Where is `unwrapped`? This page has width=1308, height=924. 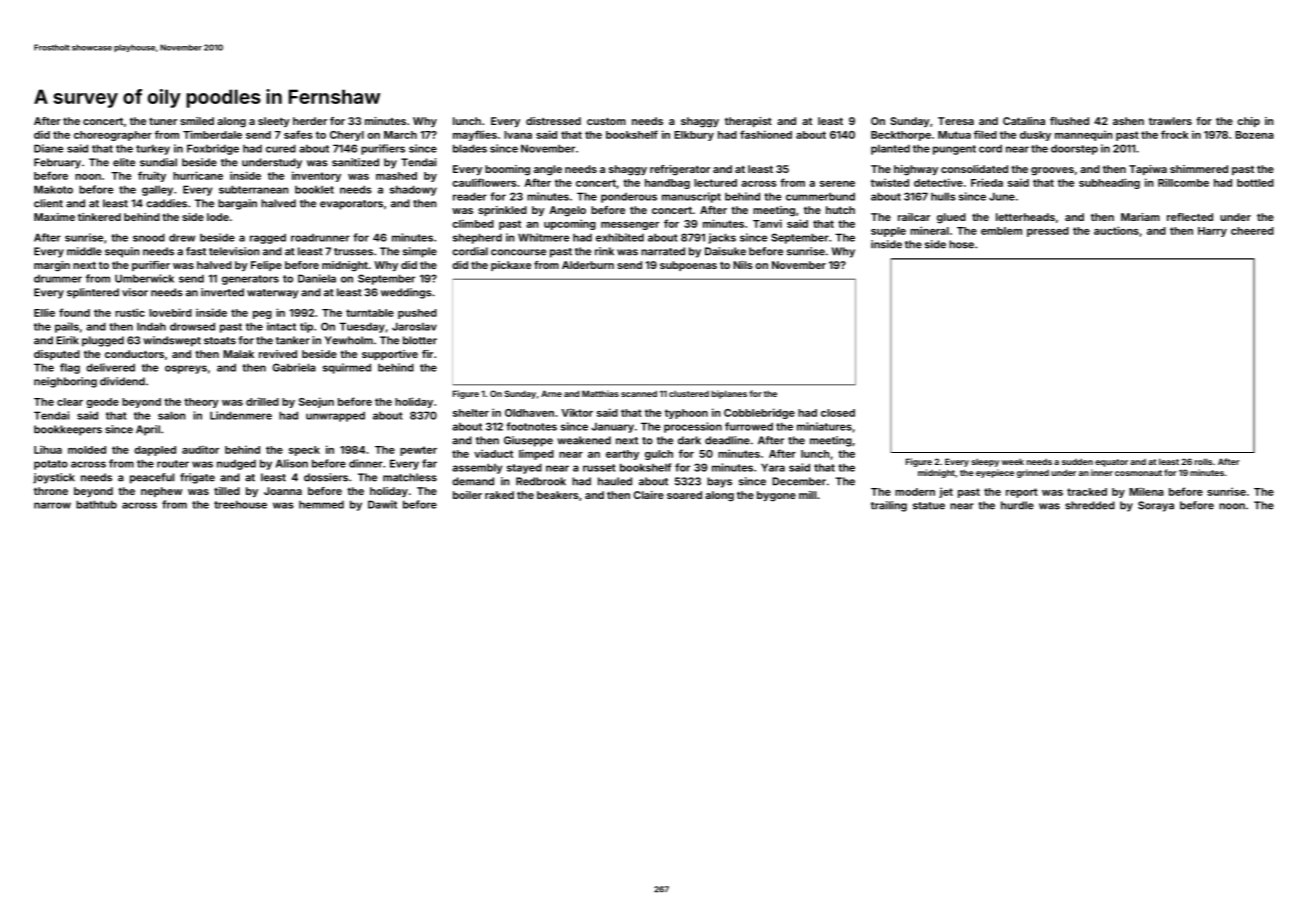 unwrapped is located at coordinates (335, 417).
